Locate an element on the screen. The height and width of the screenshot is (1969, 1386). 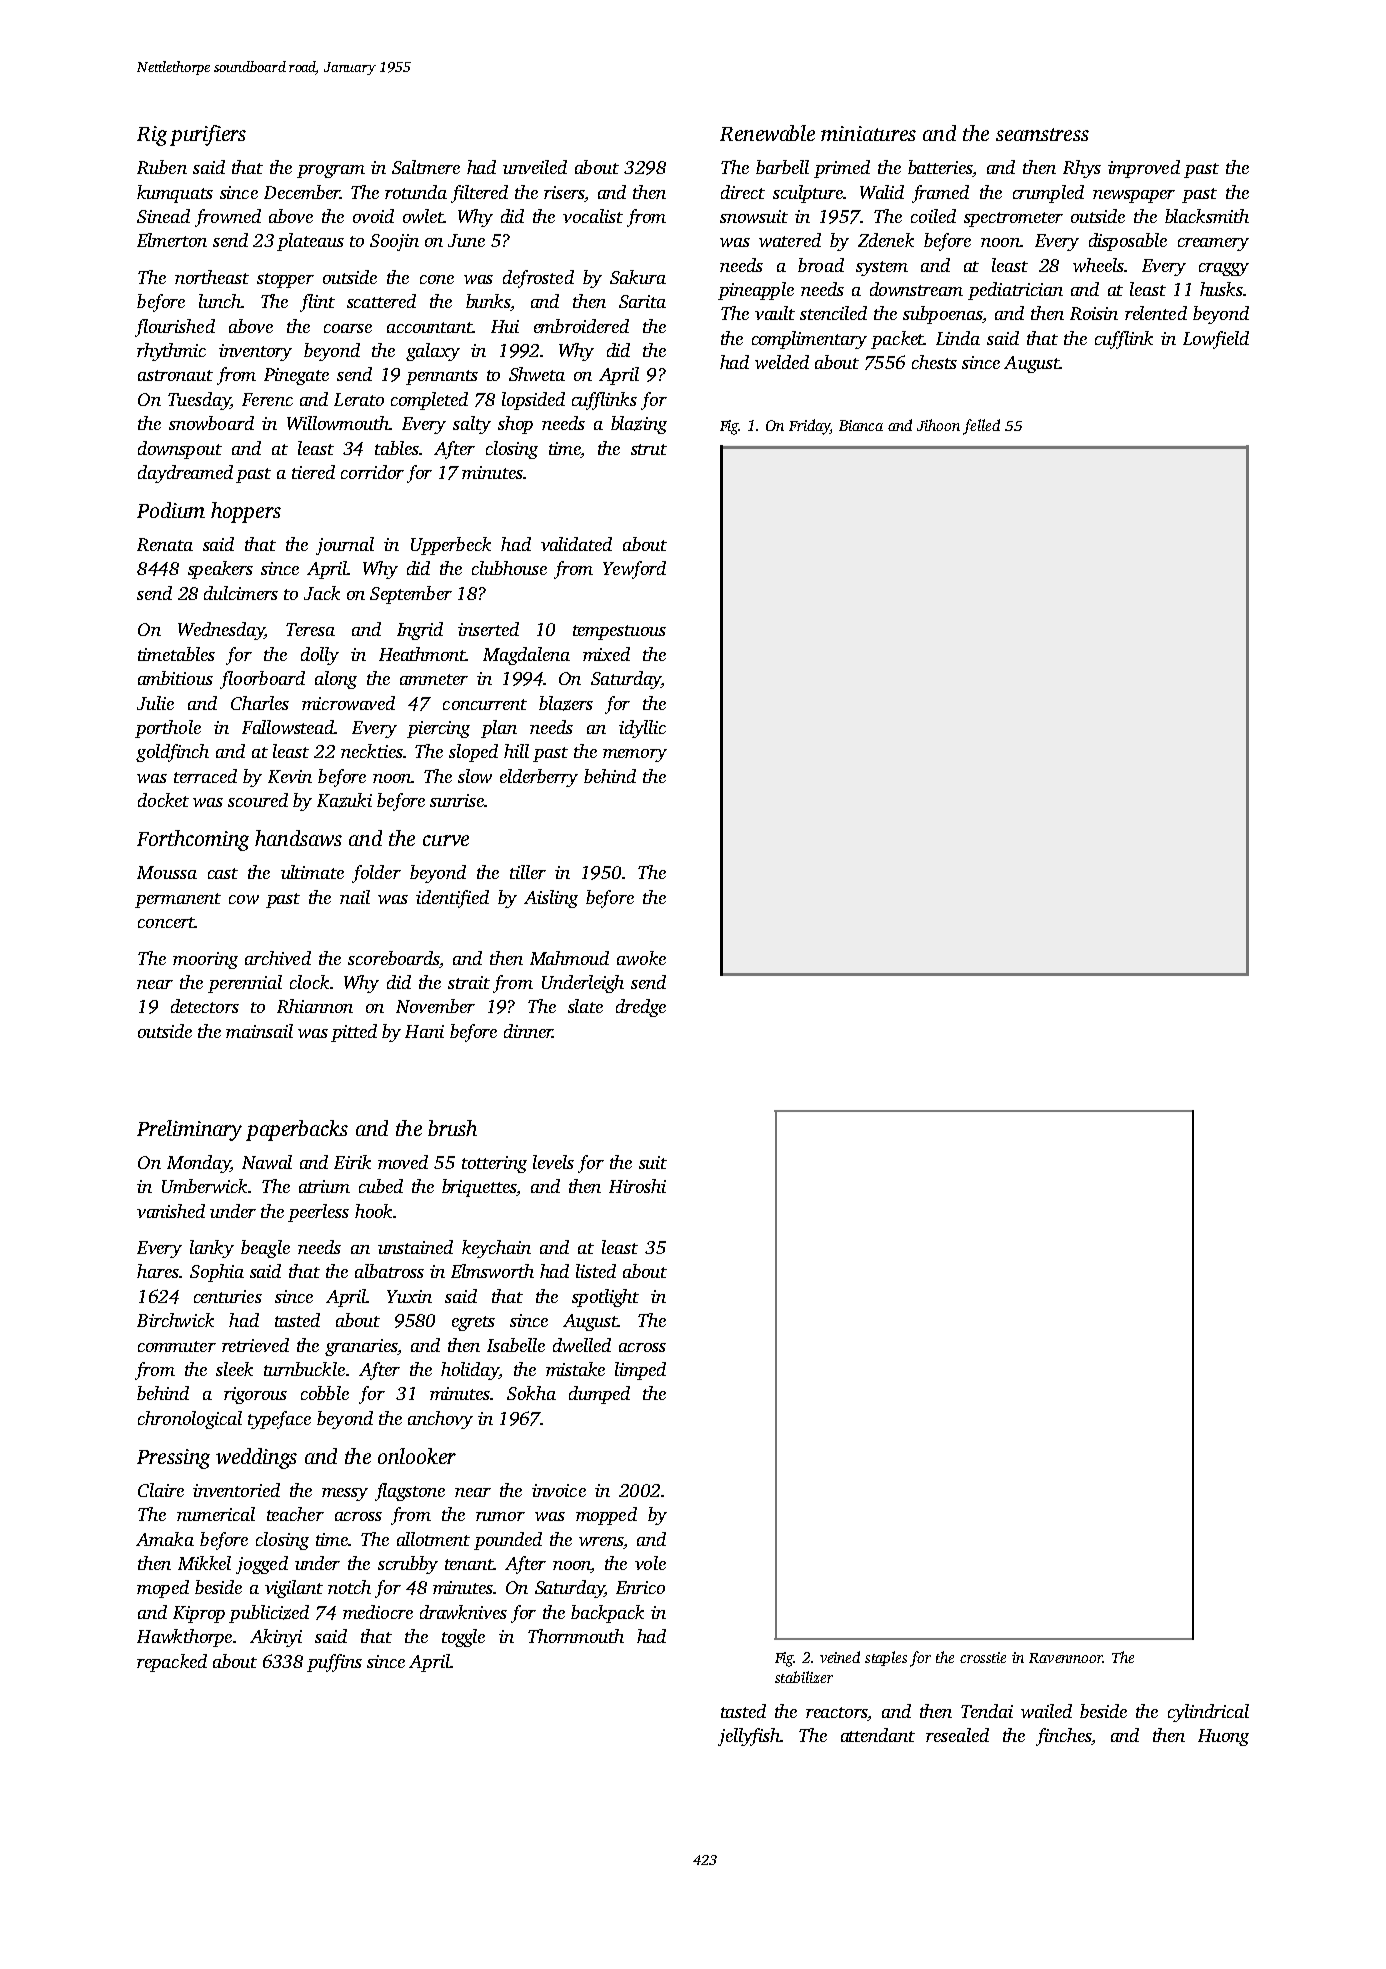
beagle is located at coordinates (265, 1249).
